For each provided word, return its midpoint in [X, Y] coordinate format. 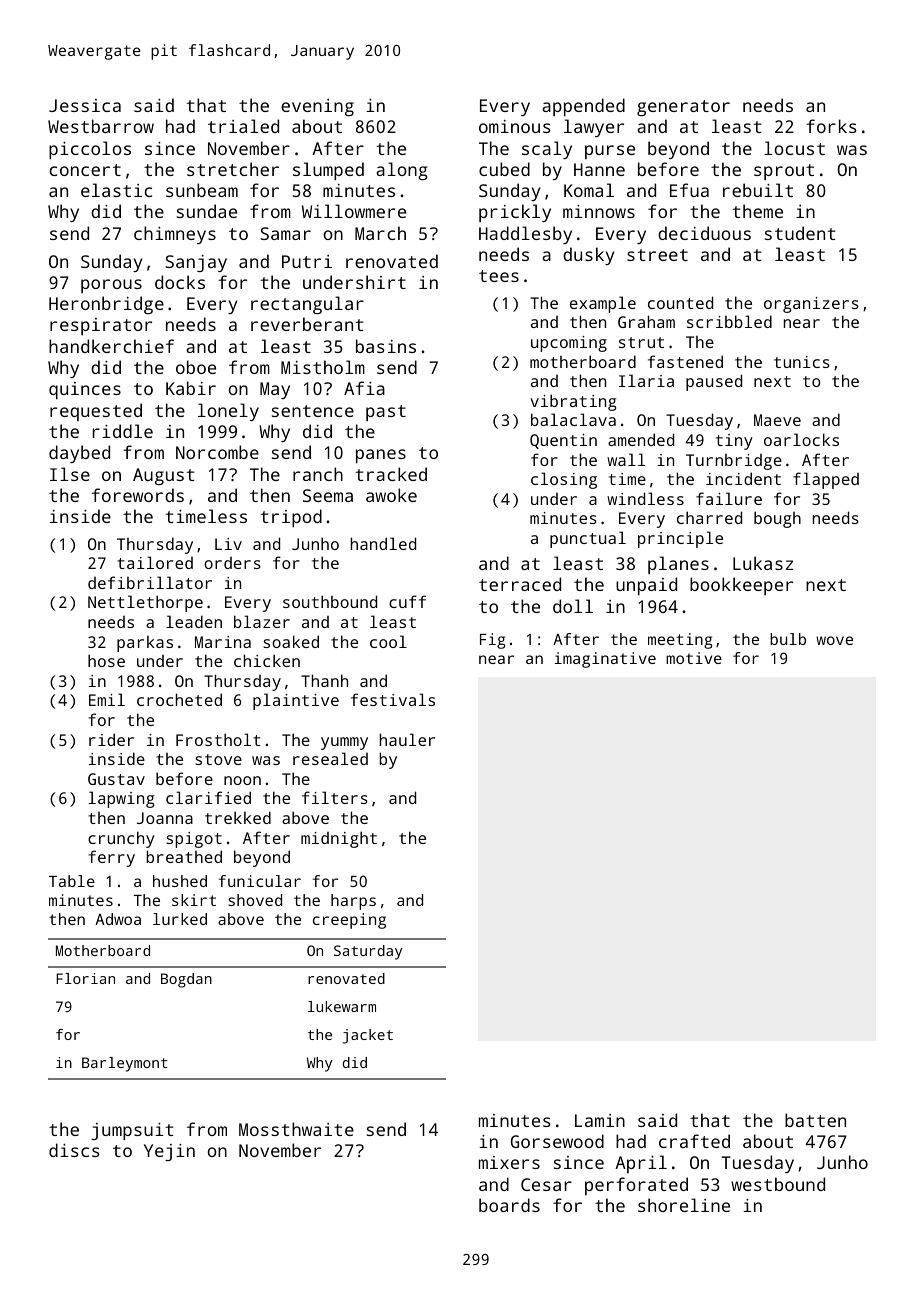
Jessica [85, 105]
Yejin [169, 1152]
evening [317, 107]
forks [831, 126]
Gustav [116, 779]
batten [815, 1120]
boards [509, 1205]
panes [381, 456]
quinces [85, 390]
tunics [802, 362]
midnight [339, 839]
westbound [778, 1184]
